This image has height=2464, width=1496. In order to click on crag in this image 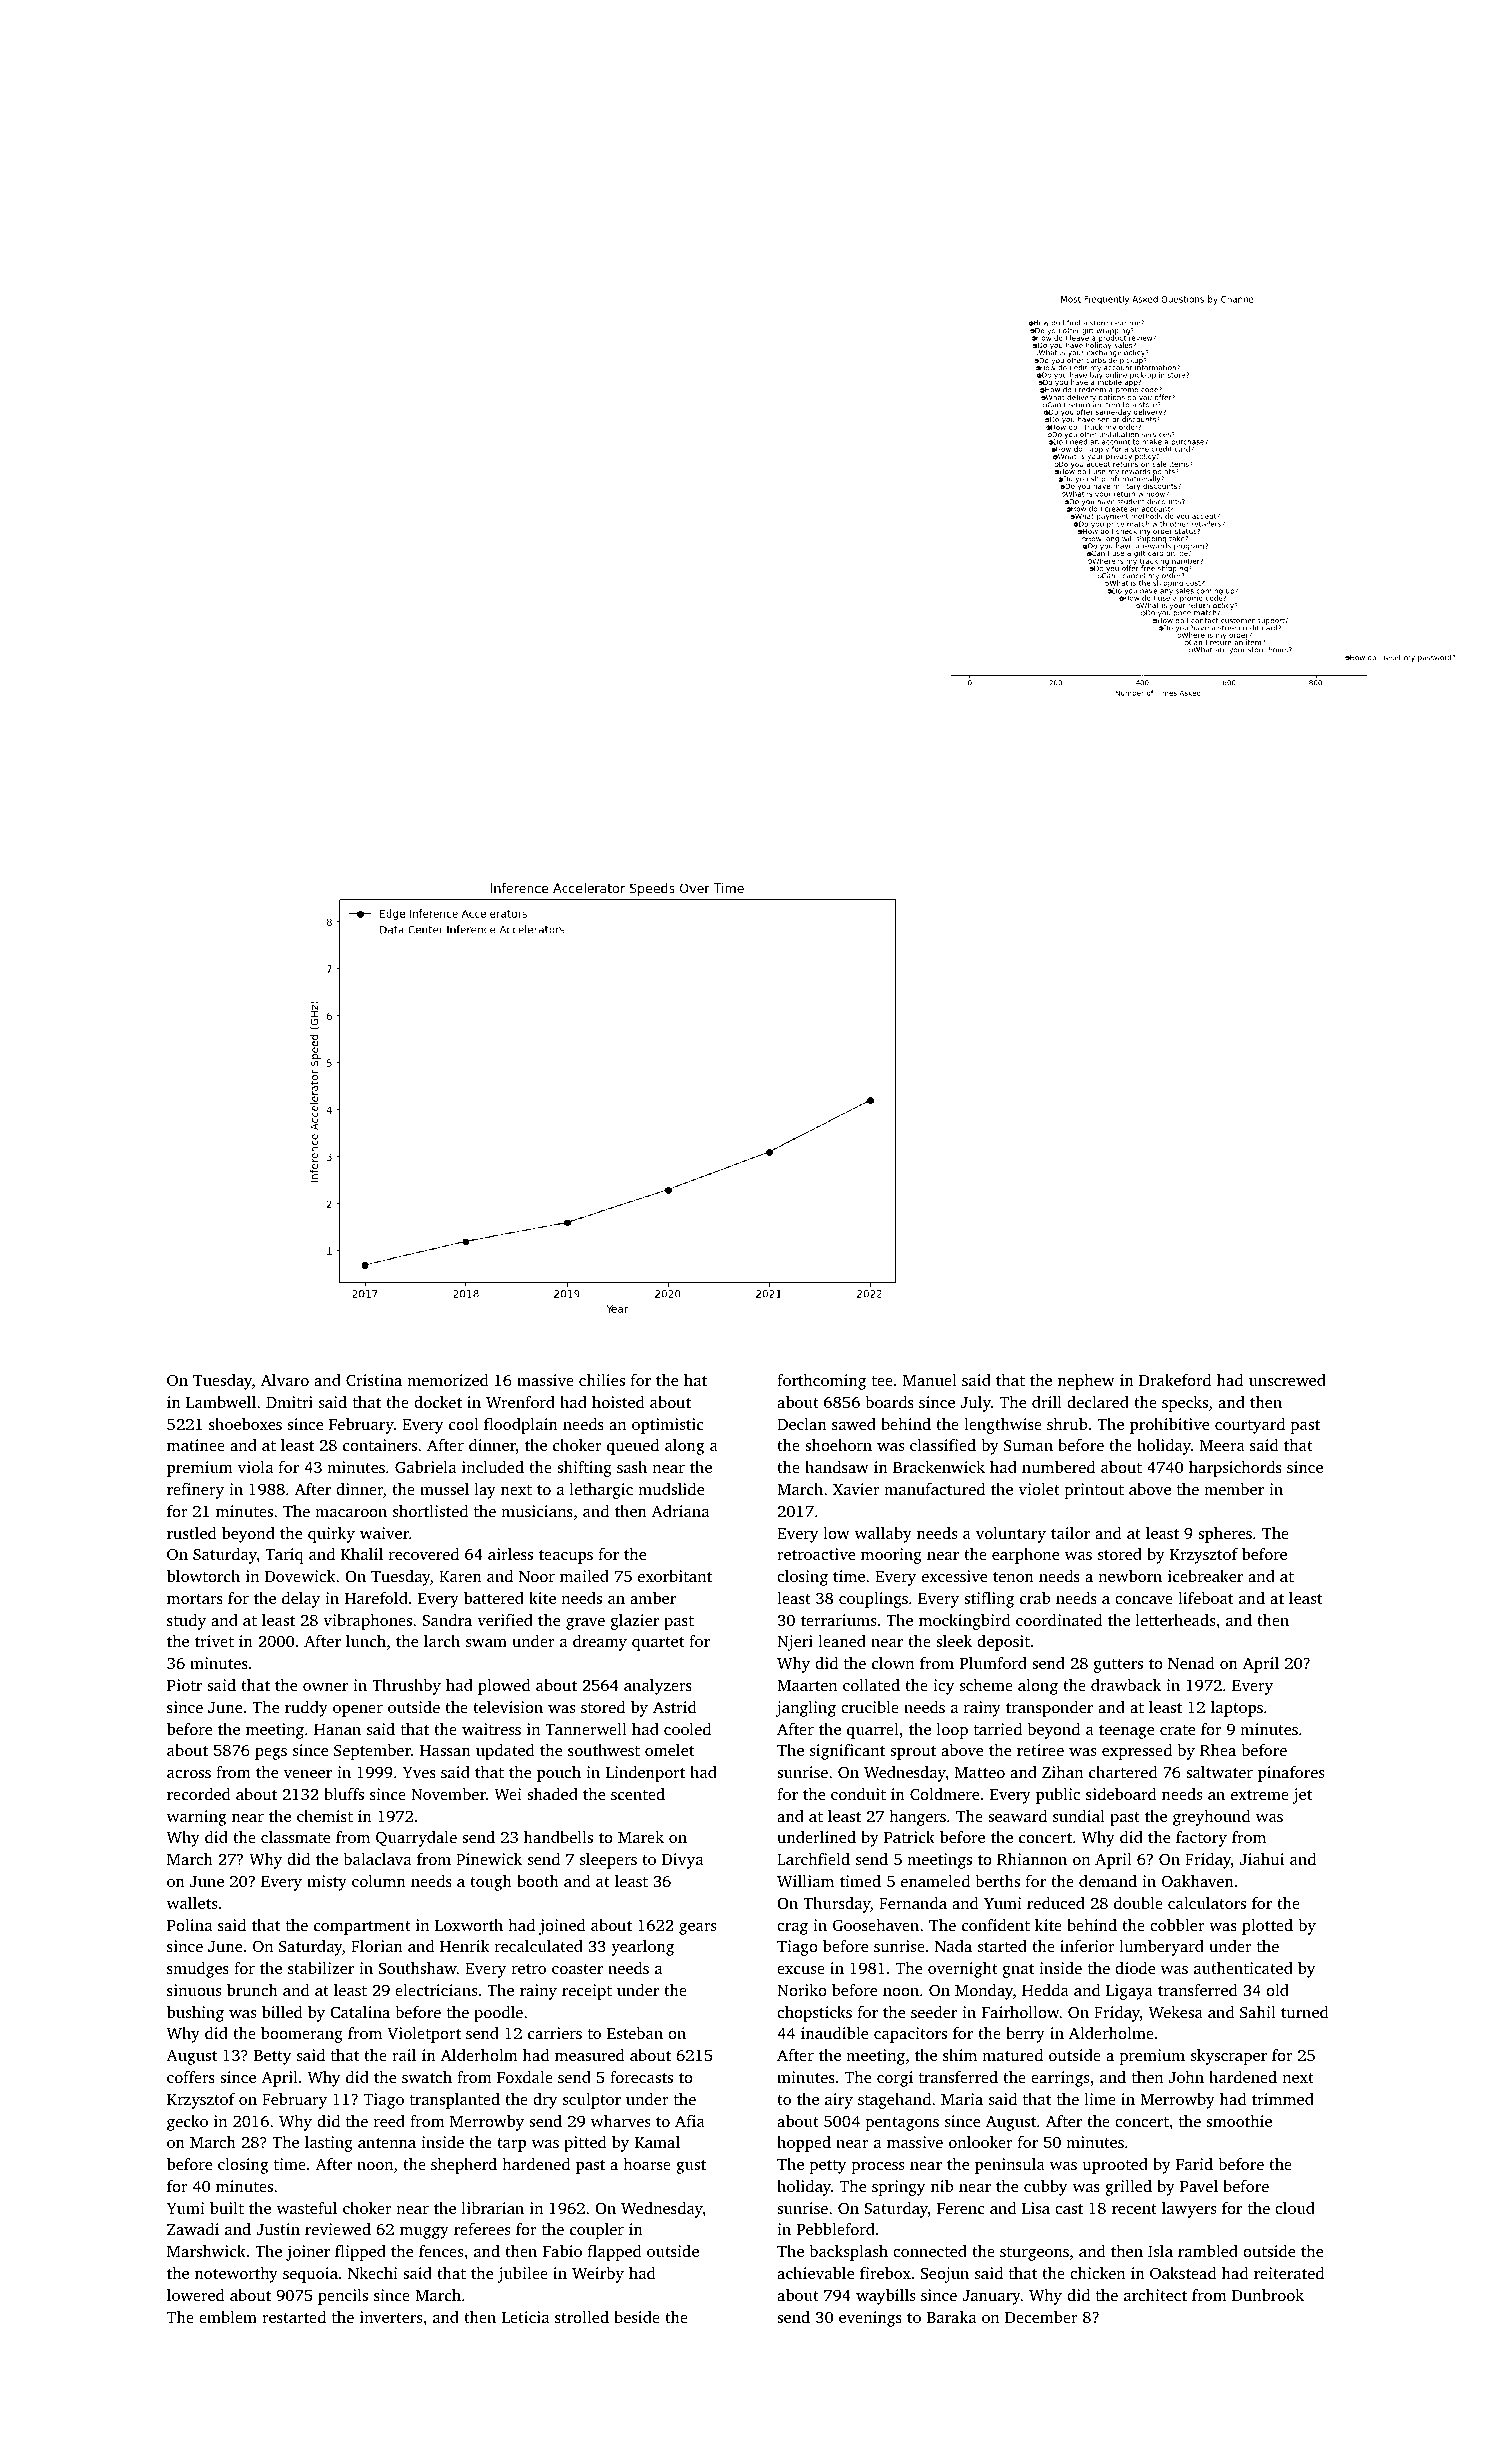, I will do `click(792, 1929)`.
